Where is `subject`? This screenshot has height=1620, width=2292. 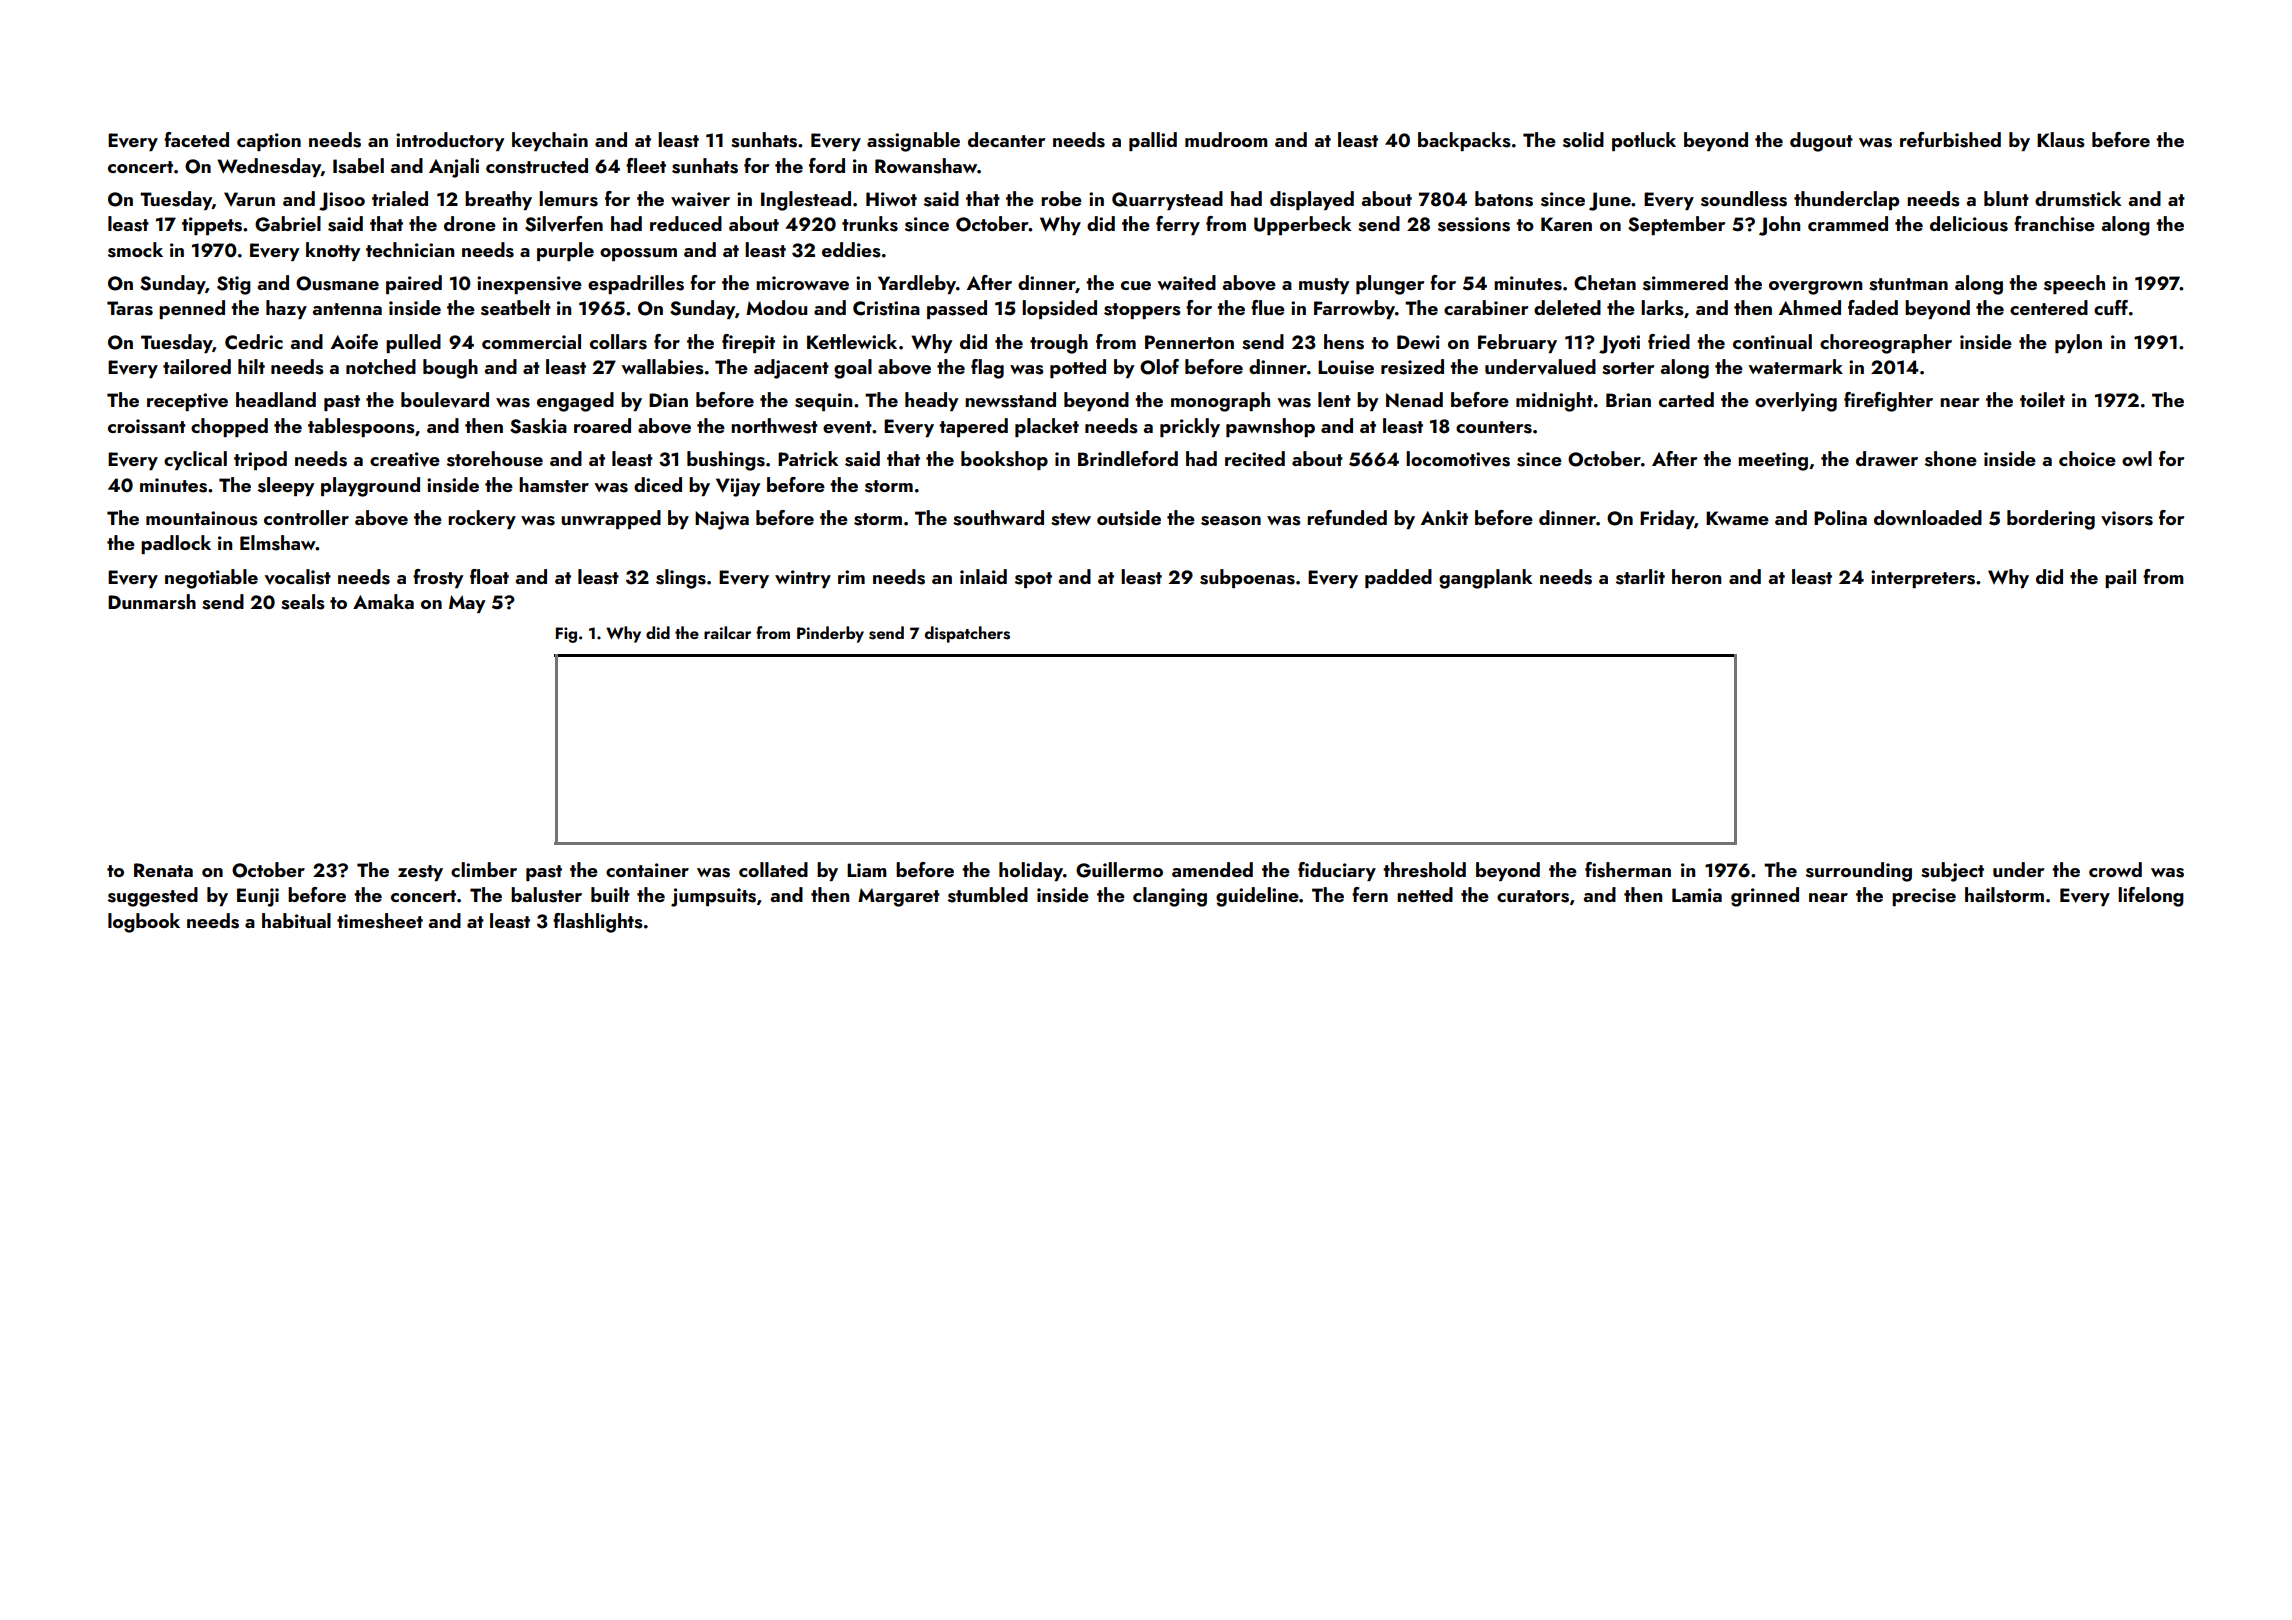
subject is located at coordinates (1952, 872).
